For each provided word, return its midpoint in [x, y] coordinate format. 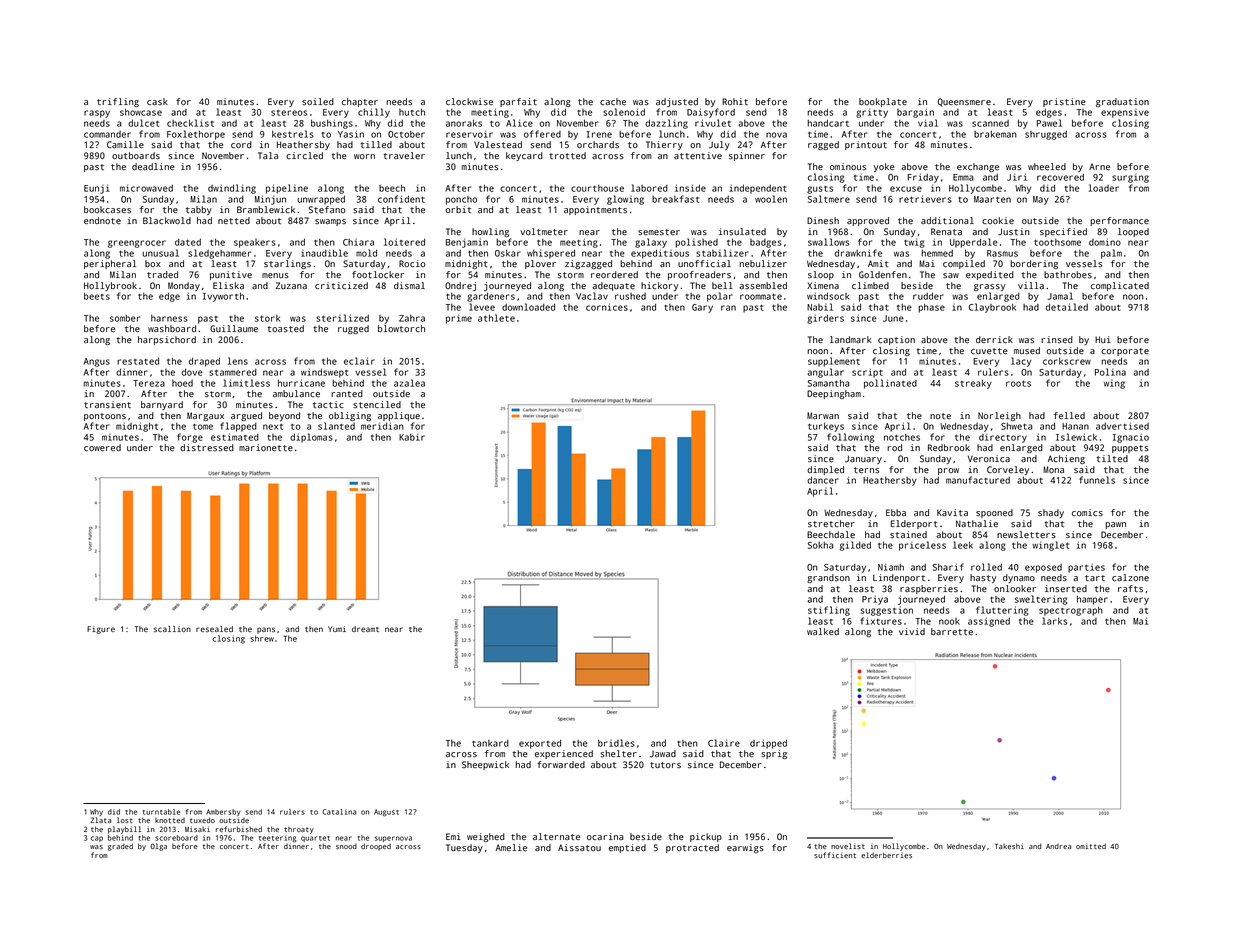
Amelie [511, 847]
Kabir [412, 437]
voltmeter [544, 231]
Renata [946, 232]
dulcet [143, 123]
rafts [1130, 588]
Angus [97, 362]
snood [346, 846]
